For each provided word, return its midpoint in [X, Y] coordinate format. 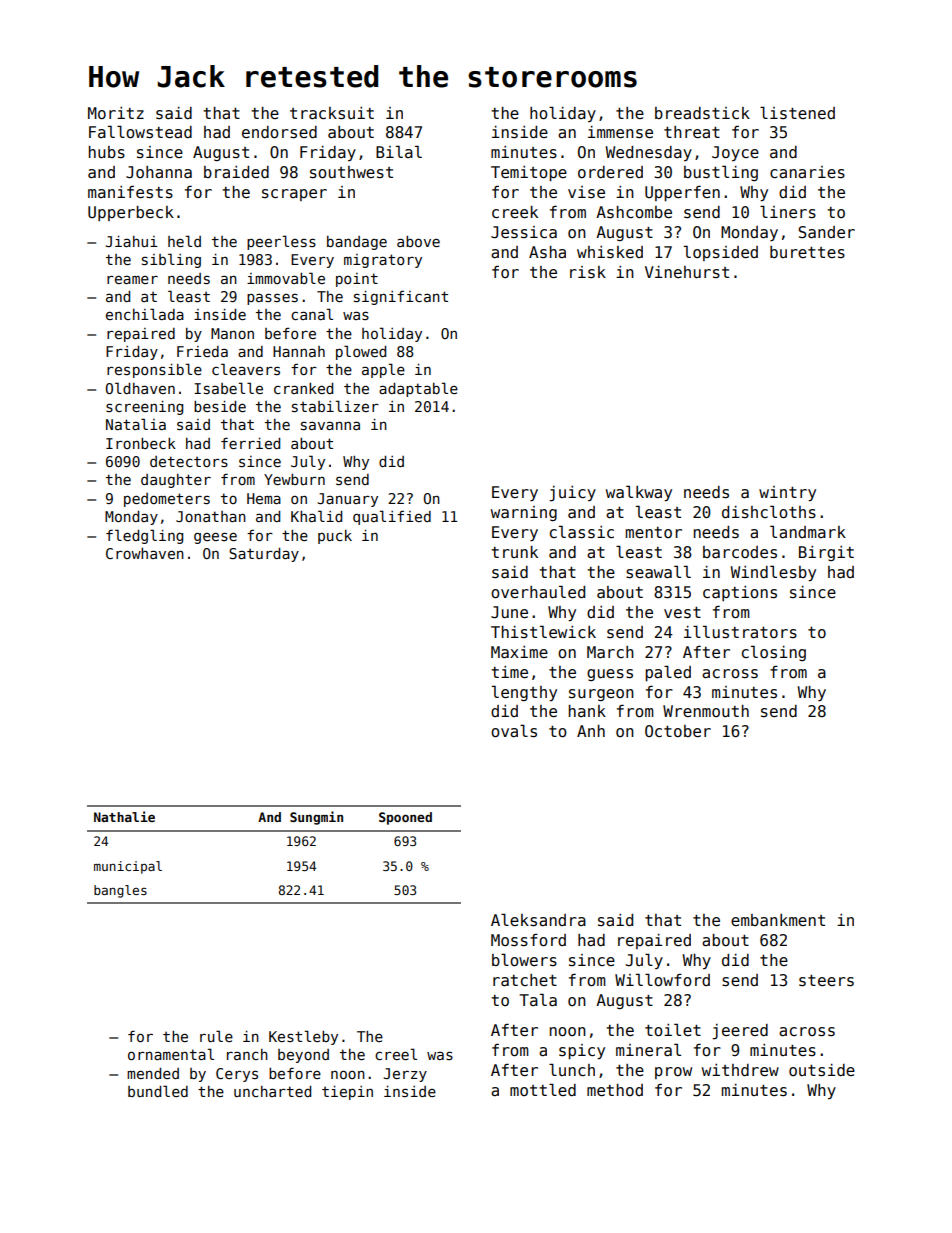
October [678, 731]
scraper [294, 195]
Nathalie [124, 816]
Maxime [519, 652]
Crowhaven [145, 553]
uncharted [272, 1091]
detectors [189, 461]
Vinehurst [687, 272]
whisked [610, 252]
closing [774, 653]
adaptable [418, 389]
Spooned [405, 818]
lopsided [721, 253]
